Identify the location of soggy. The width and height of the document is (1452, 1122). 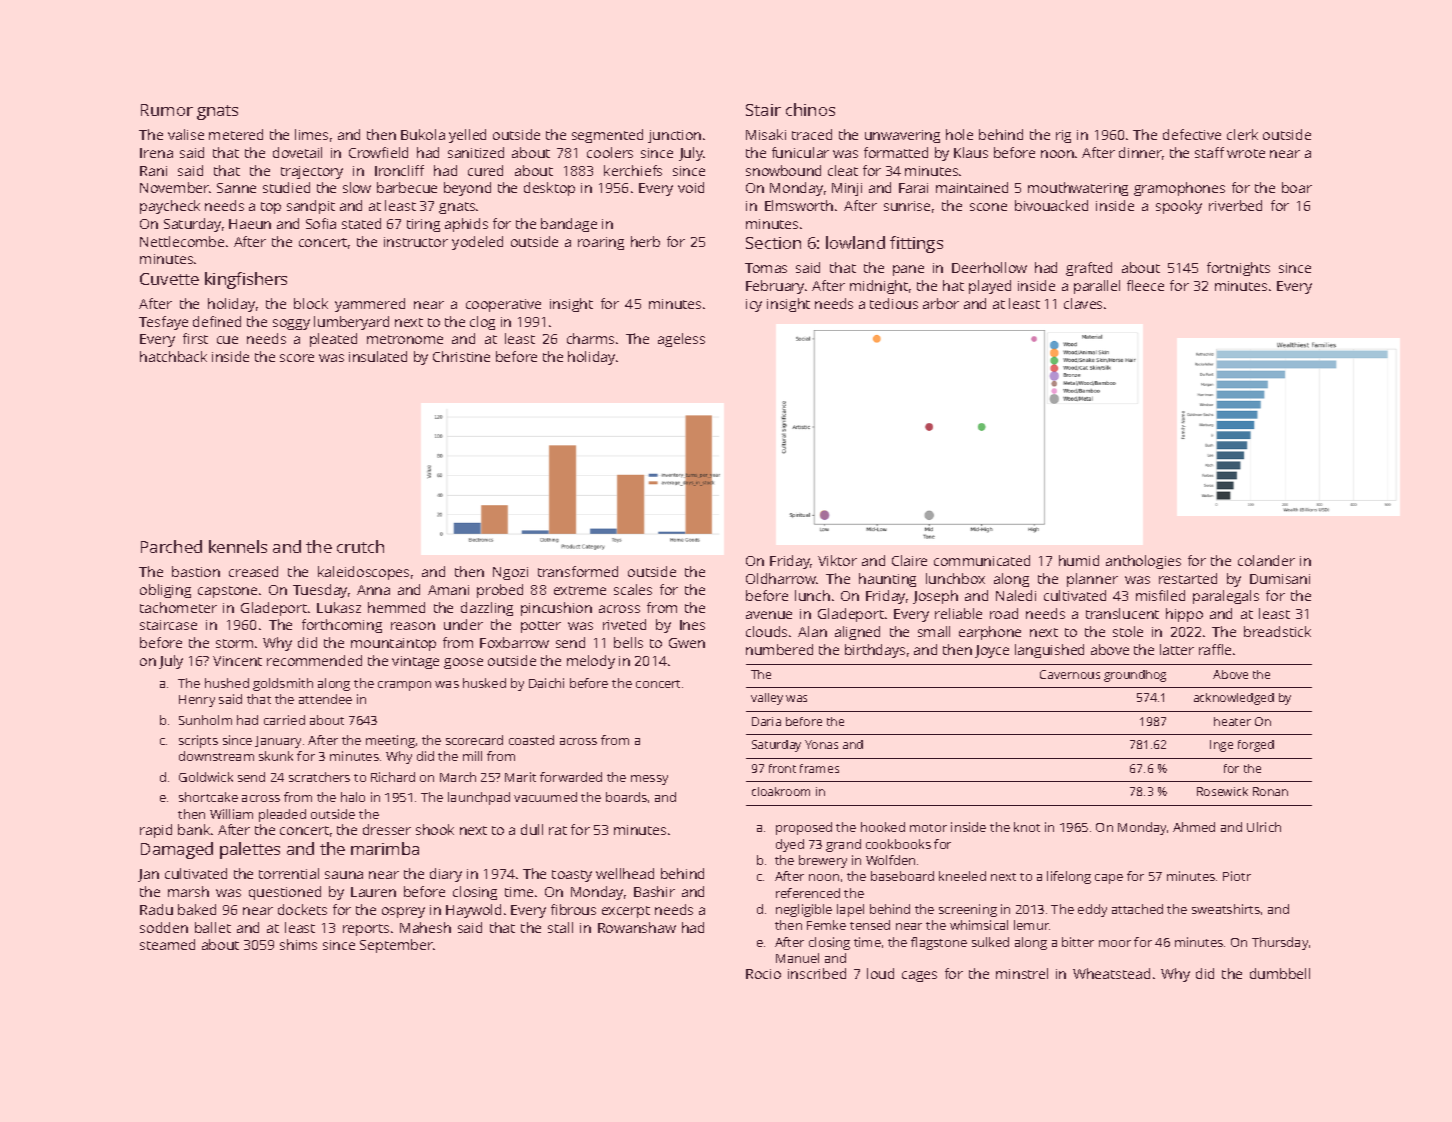
(291, 324).
